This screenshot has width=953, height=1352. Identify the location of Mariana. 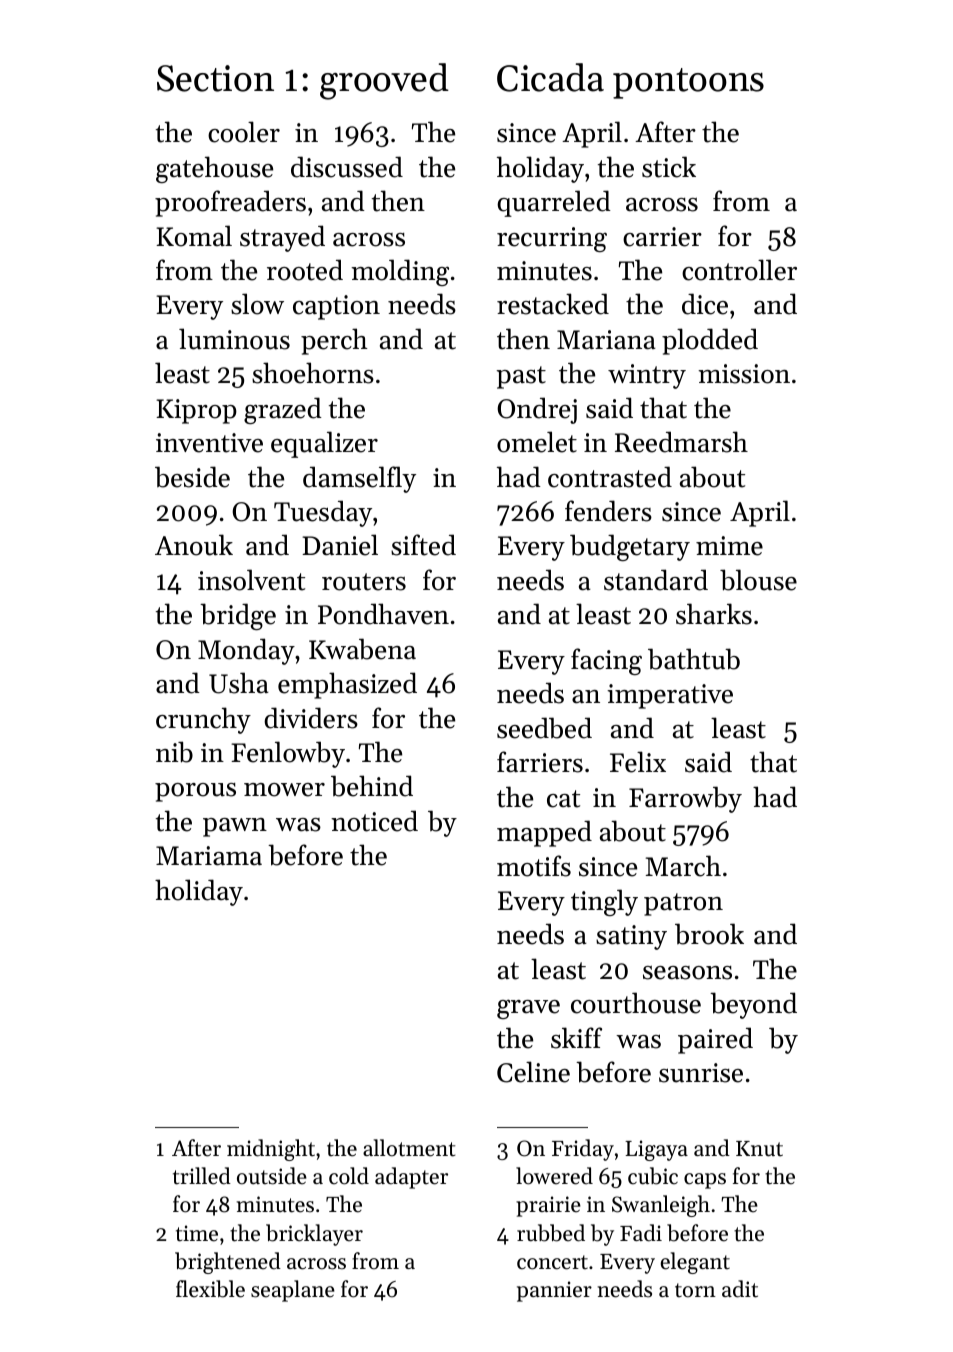
(606, 340).
